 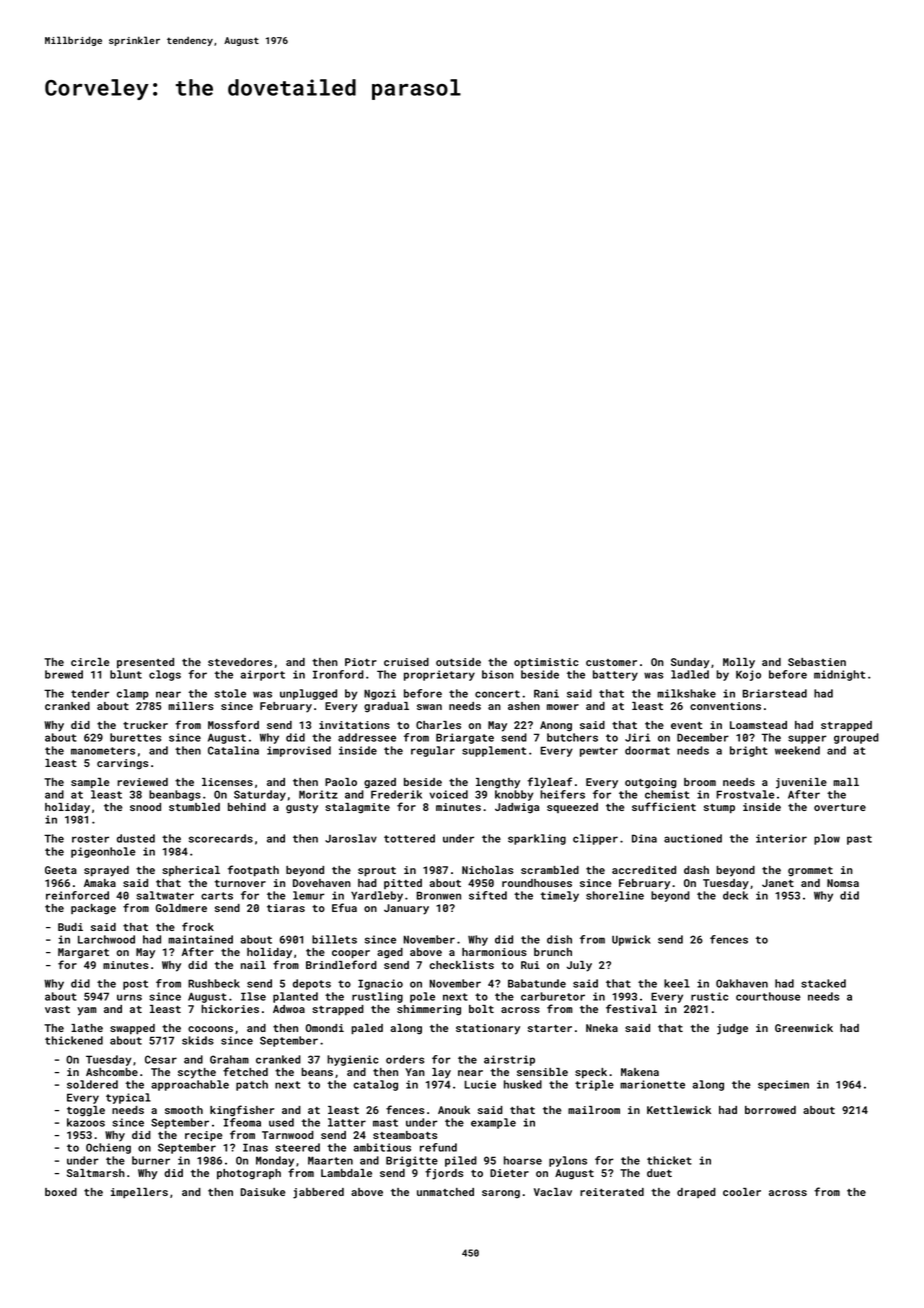 What do you see at coordinates (537, 983) in the document?
I see `Babatunde` at bounding box center [537, 983].
